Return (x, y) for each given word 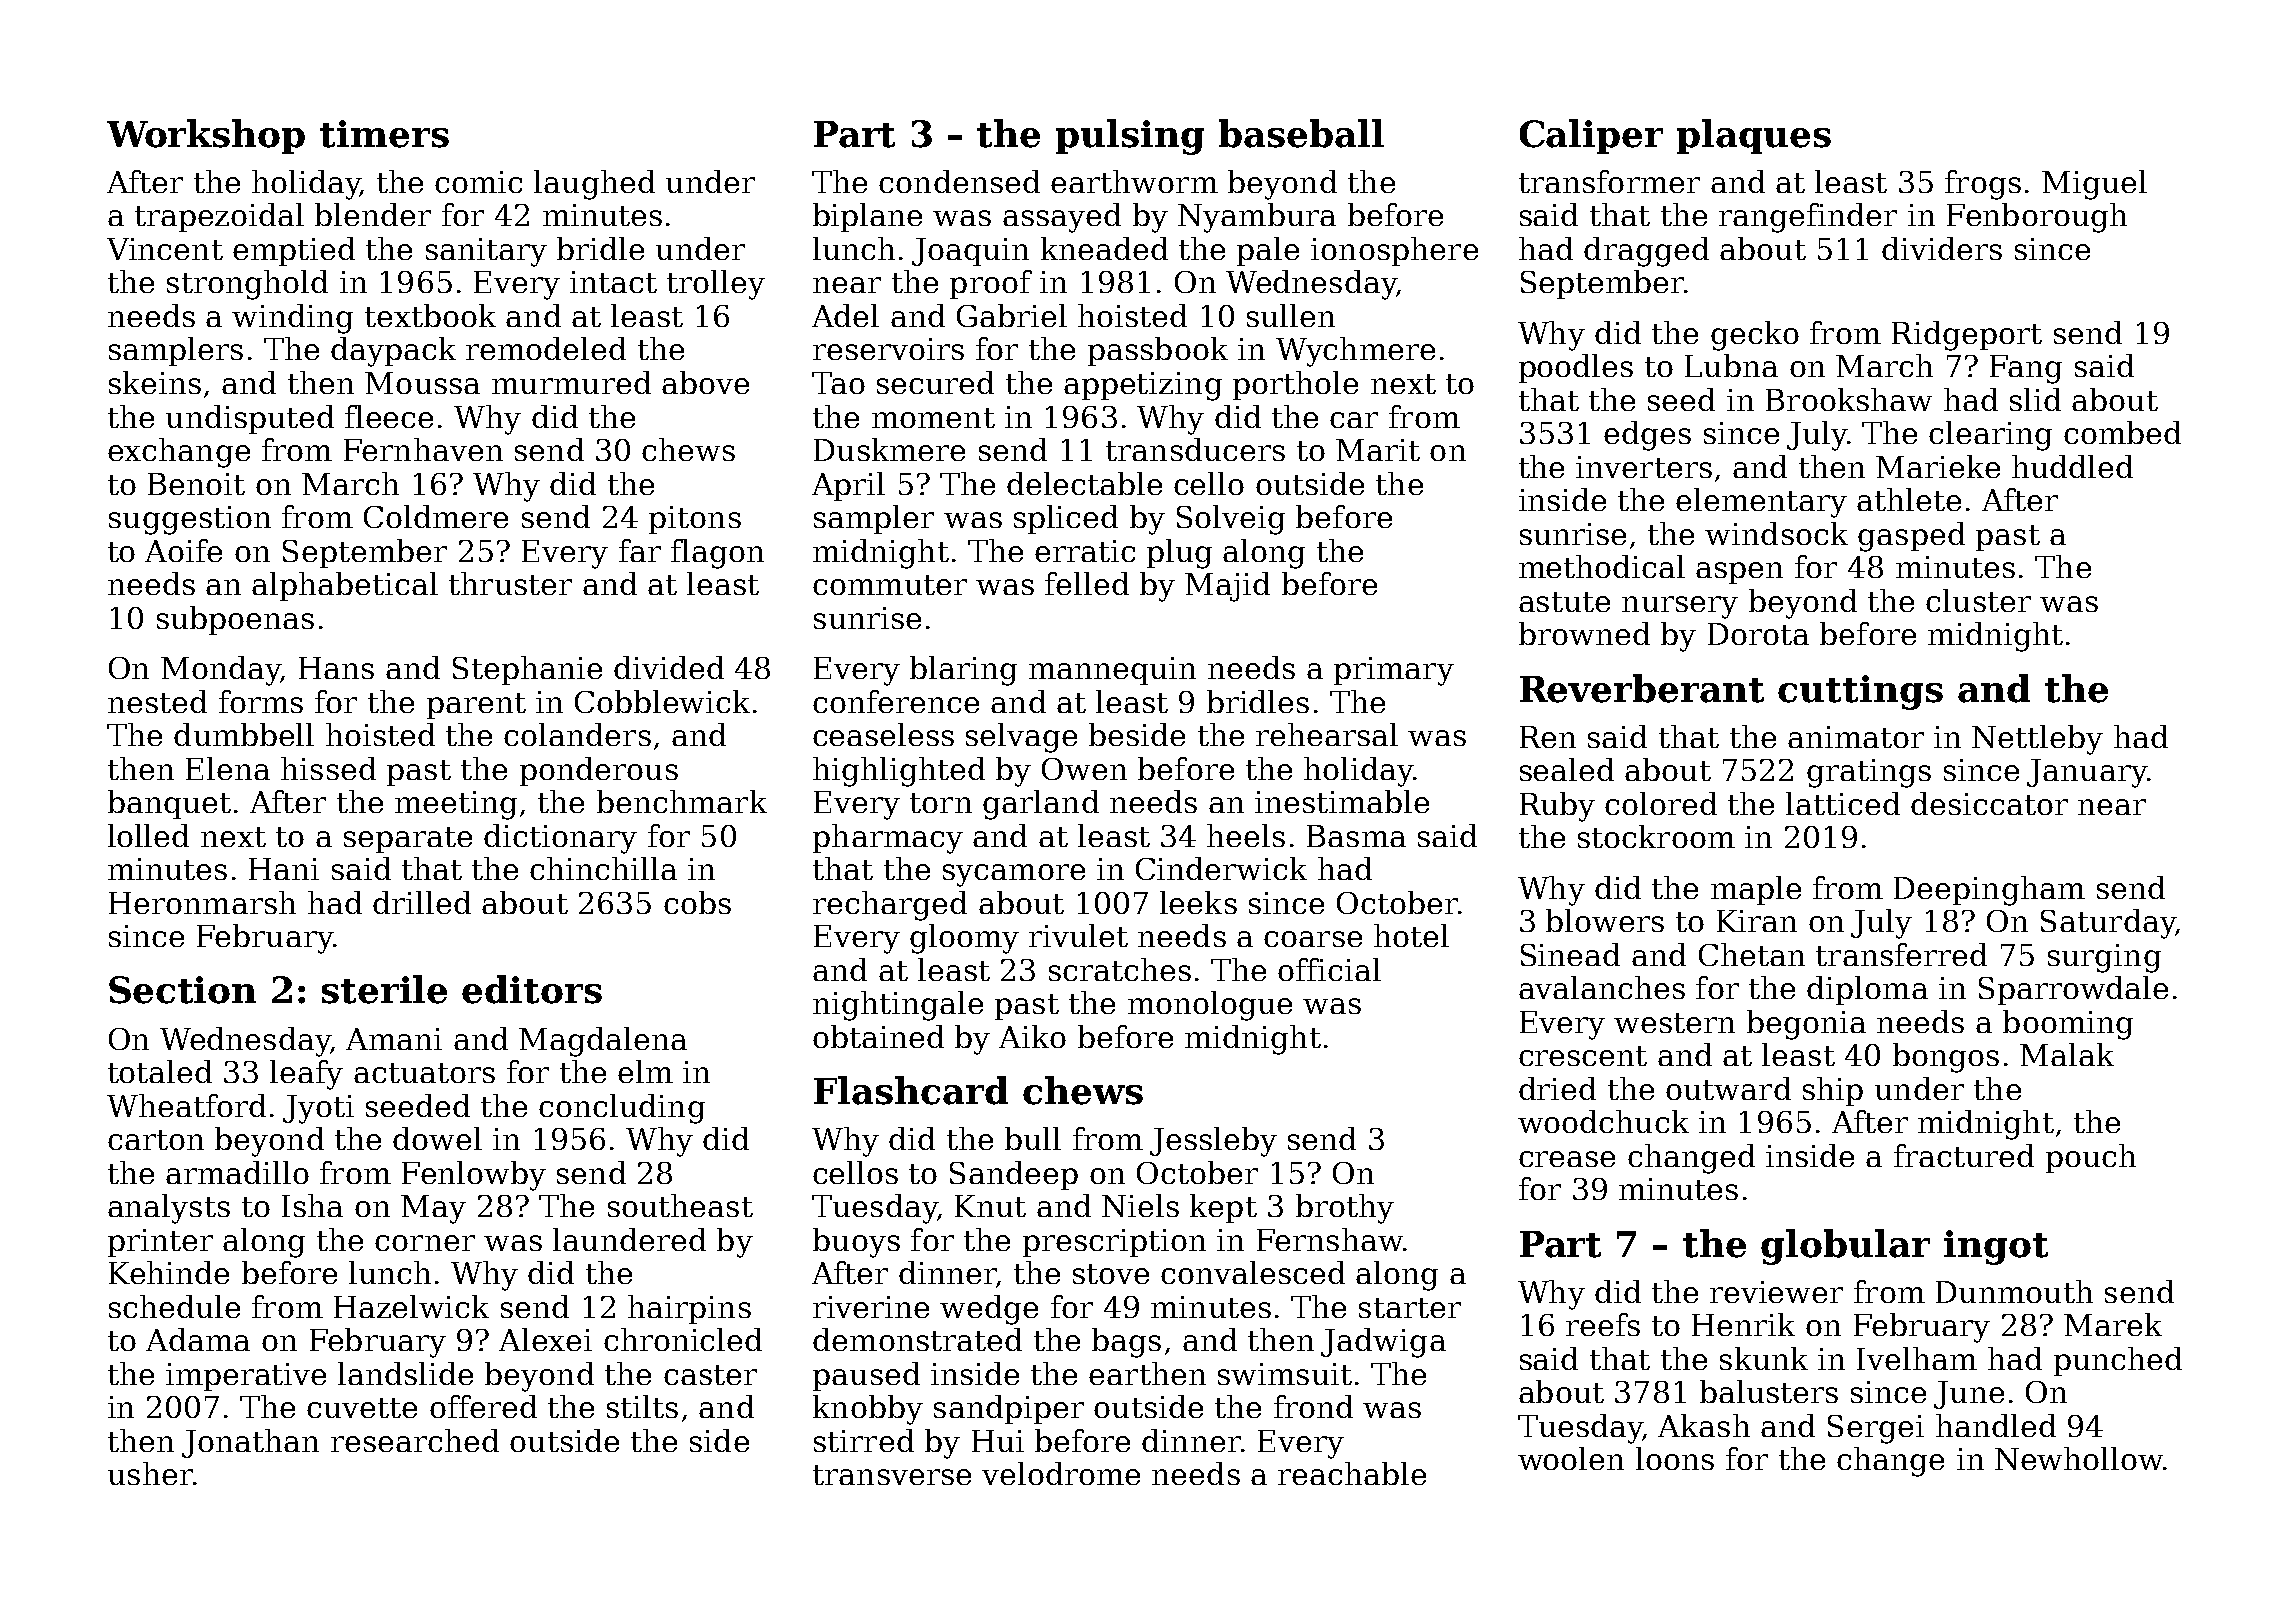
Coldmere (436, 516)
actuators (424, 1073)
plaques (1754, 136)
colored (1661, 803)
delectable (1084, 483)
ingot (1996, 1247)
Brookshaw (1849, 399)
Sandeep (1014, 1175)
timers (384, 134)
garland (1041, 805)
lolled (148, 835)
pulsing (1130, 137)
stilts (642, 1406)
